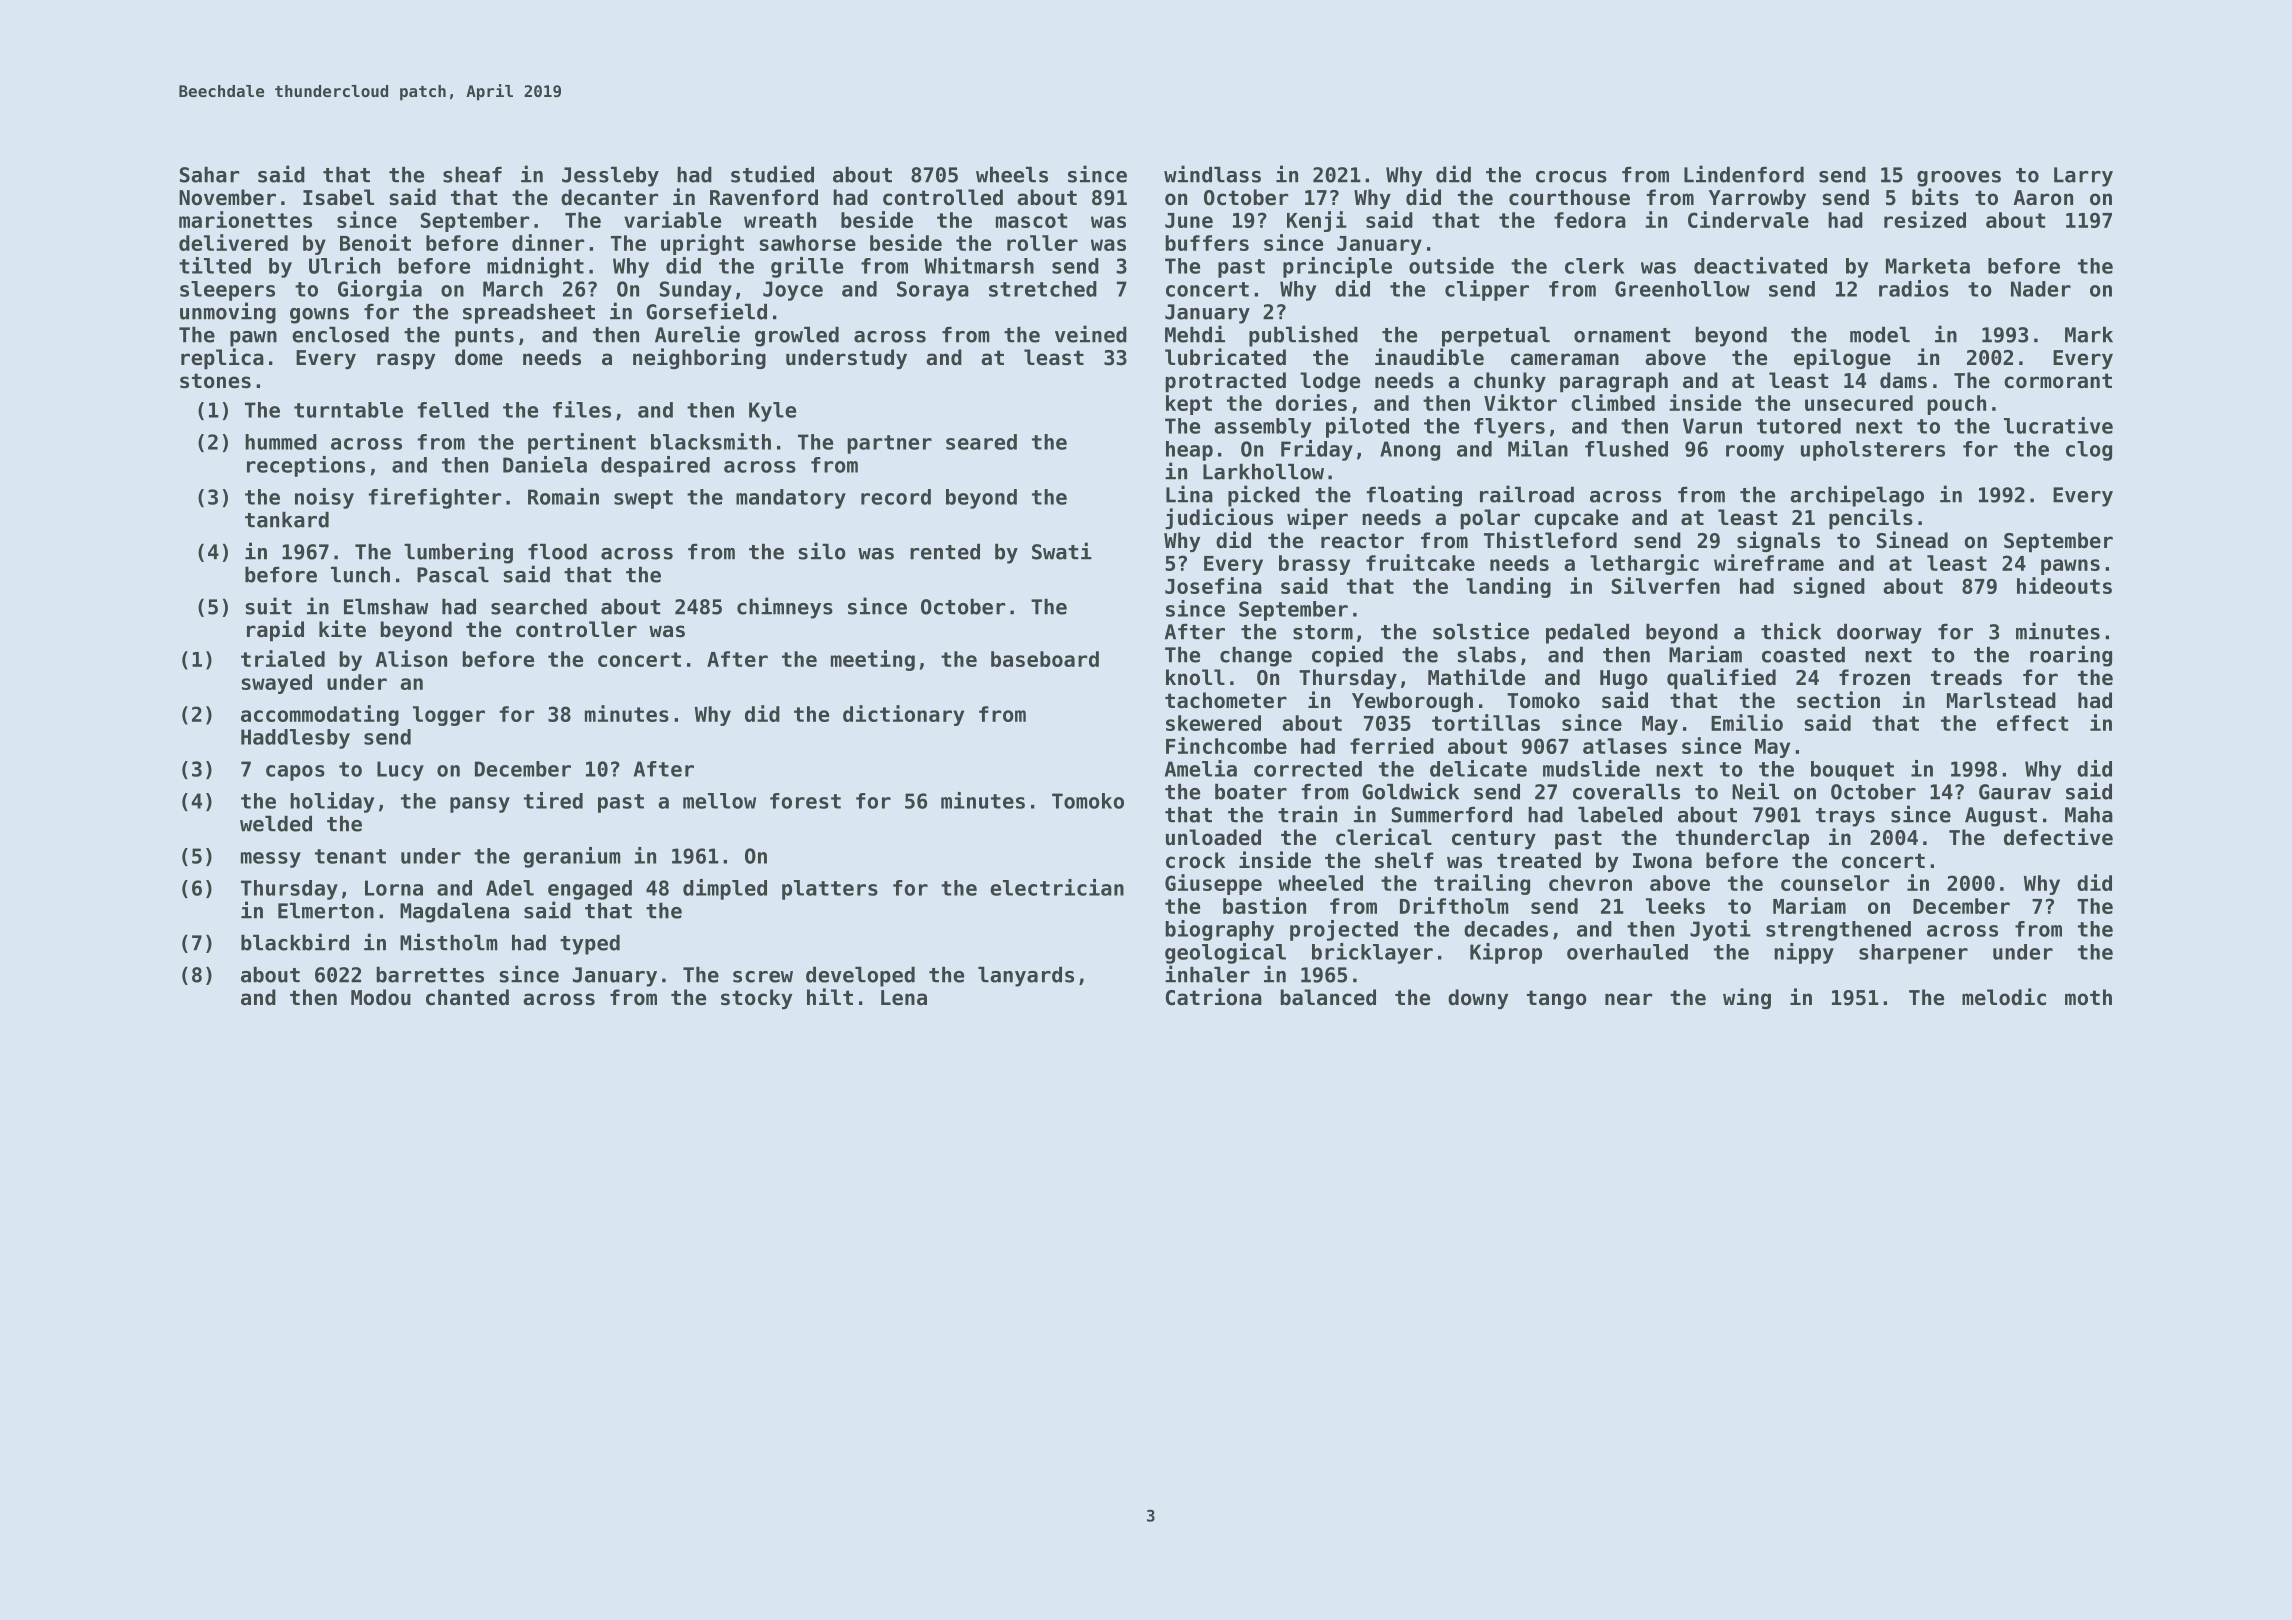  Describe the element at coordinates (381, 997) in the screenshot. I see `Modou` at that location.
